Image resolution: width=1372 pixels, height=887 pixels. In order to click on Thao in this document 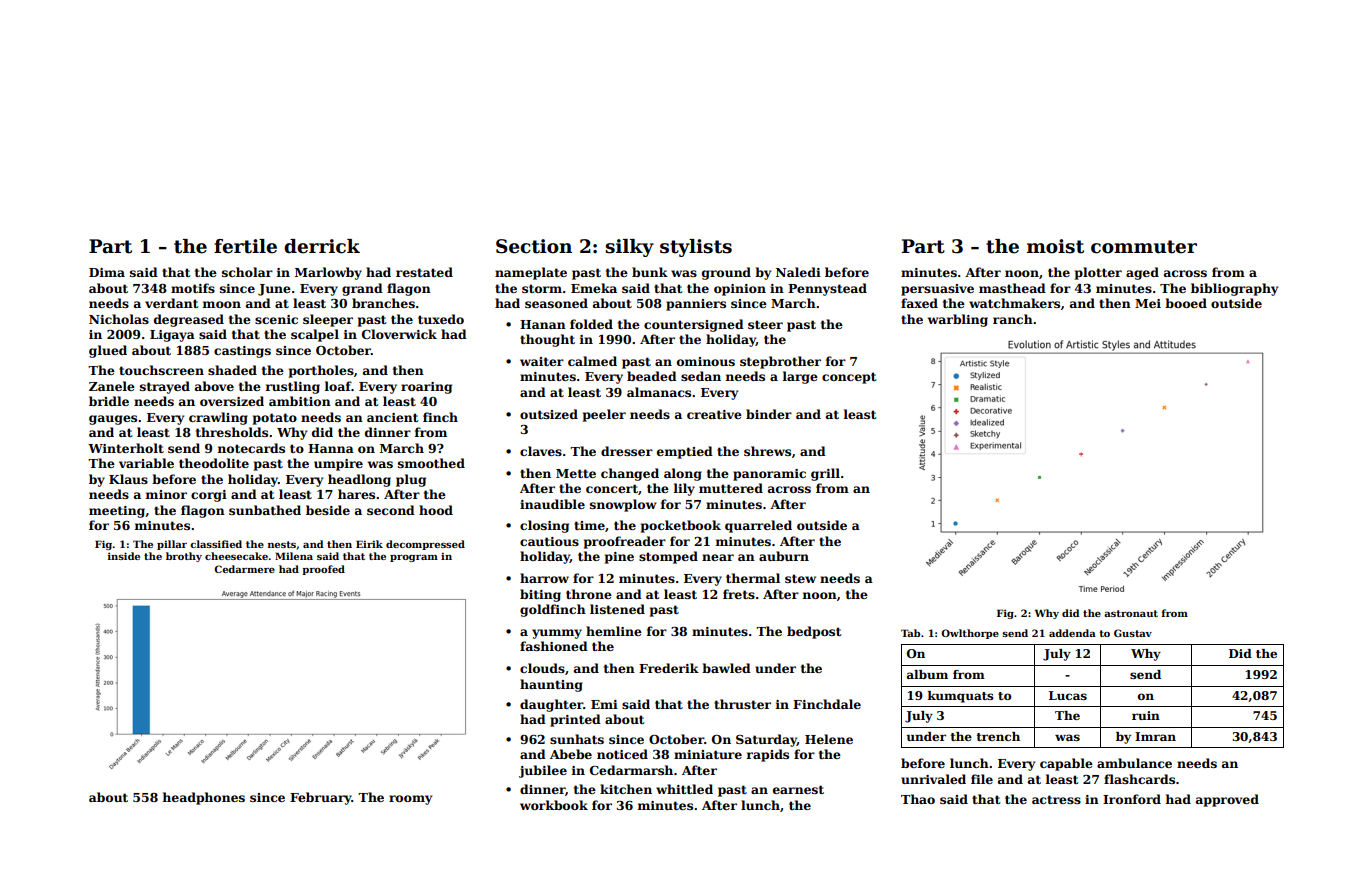, I will do `click(918, 799)`.
